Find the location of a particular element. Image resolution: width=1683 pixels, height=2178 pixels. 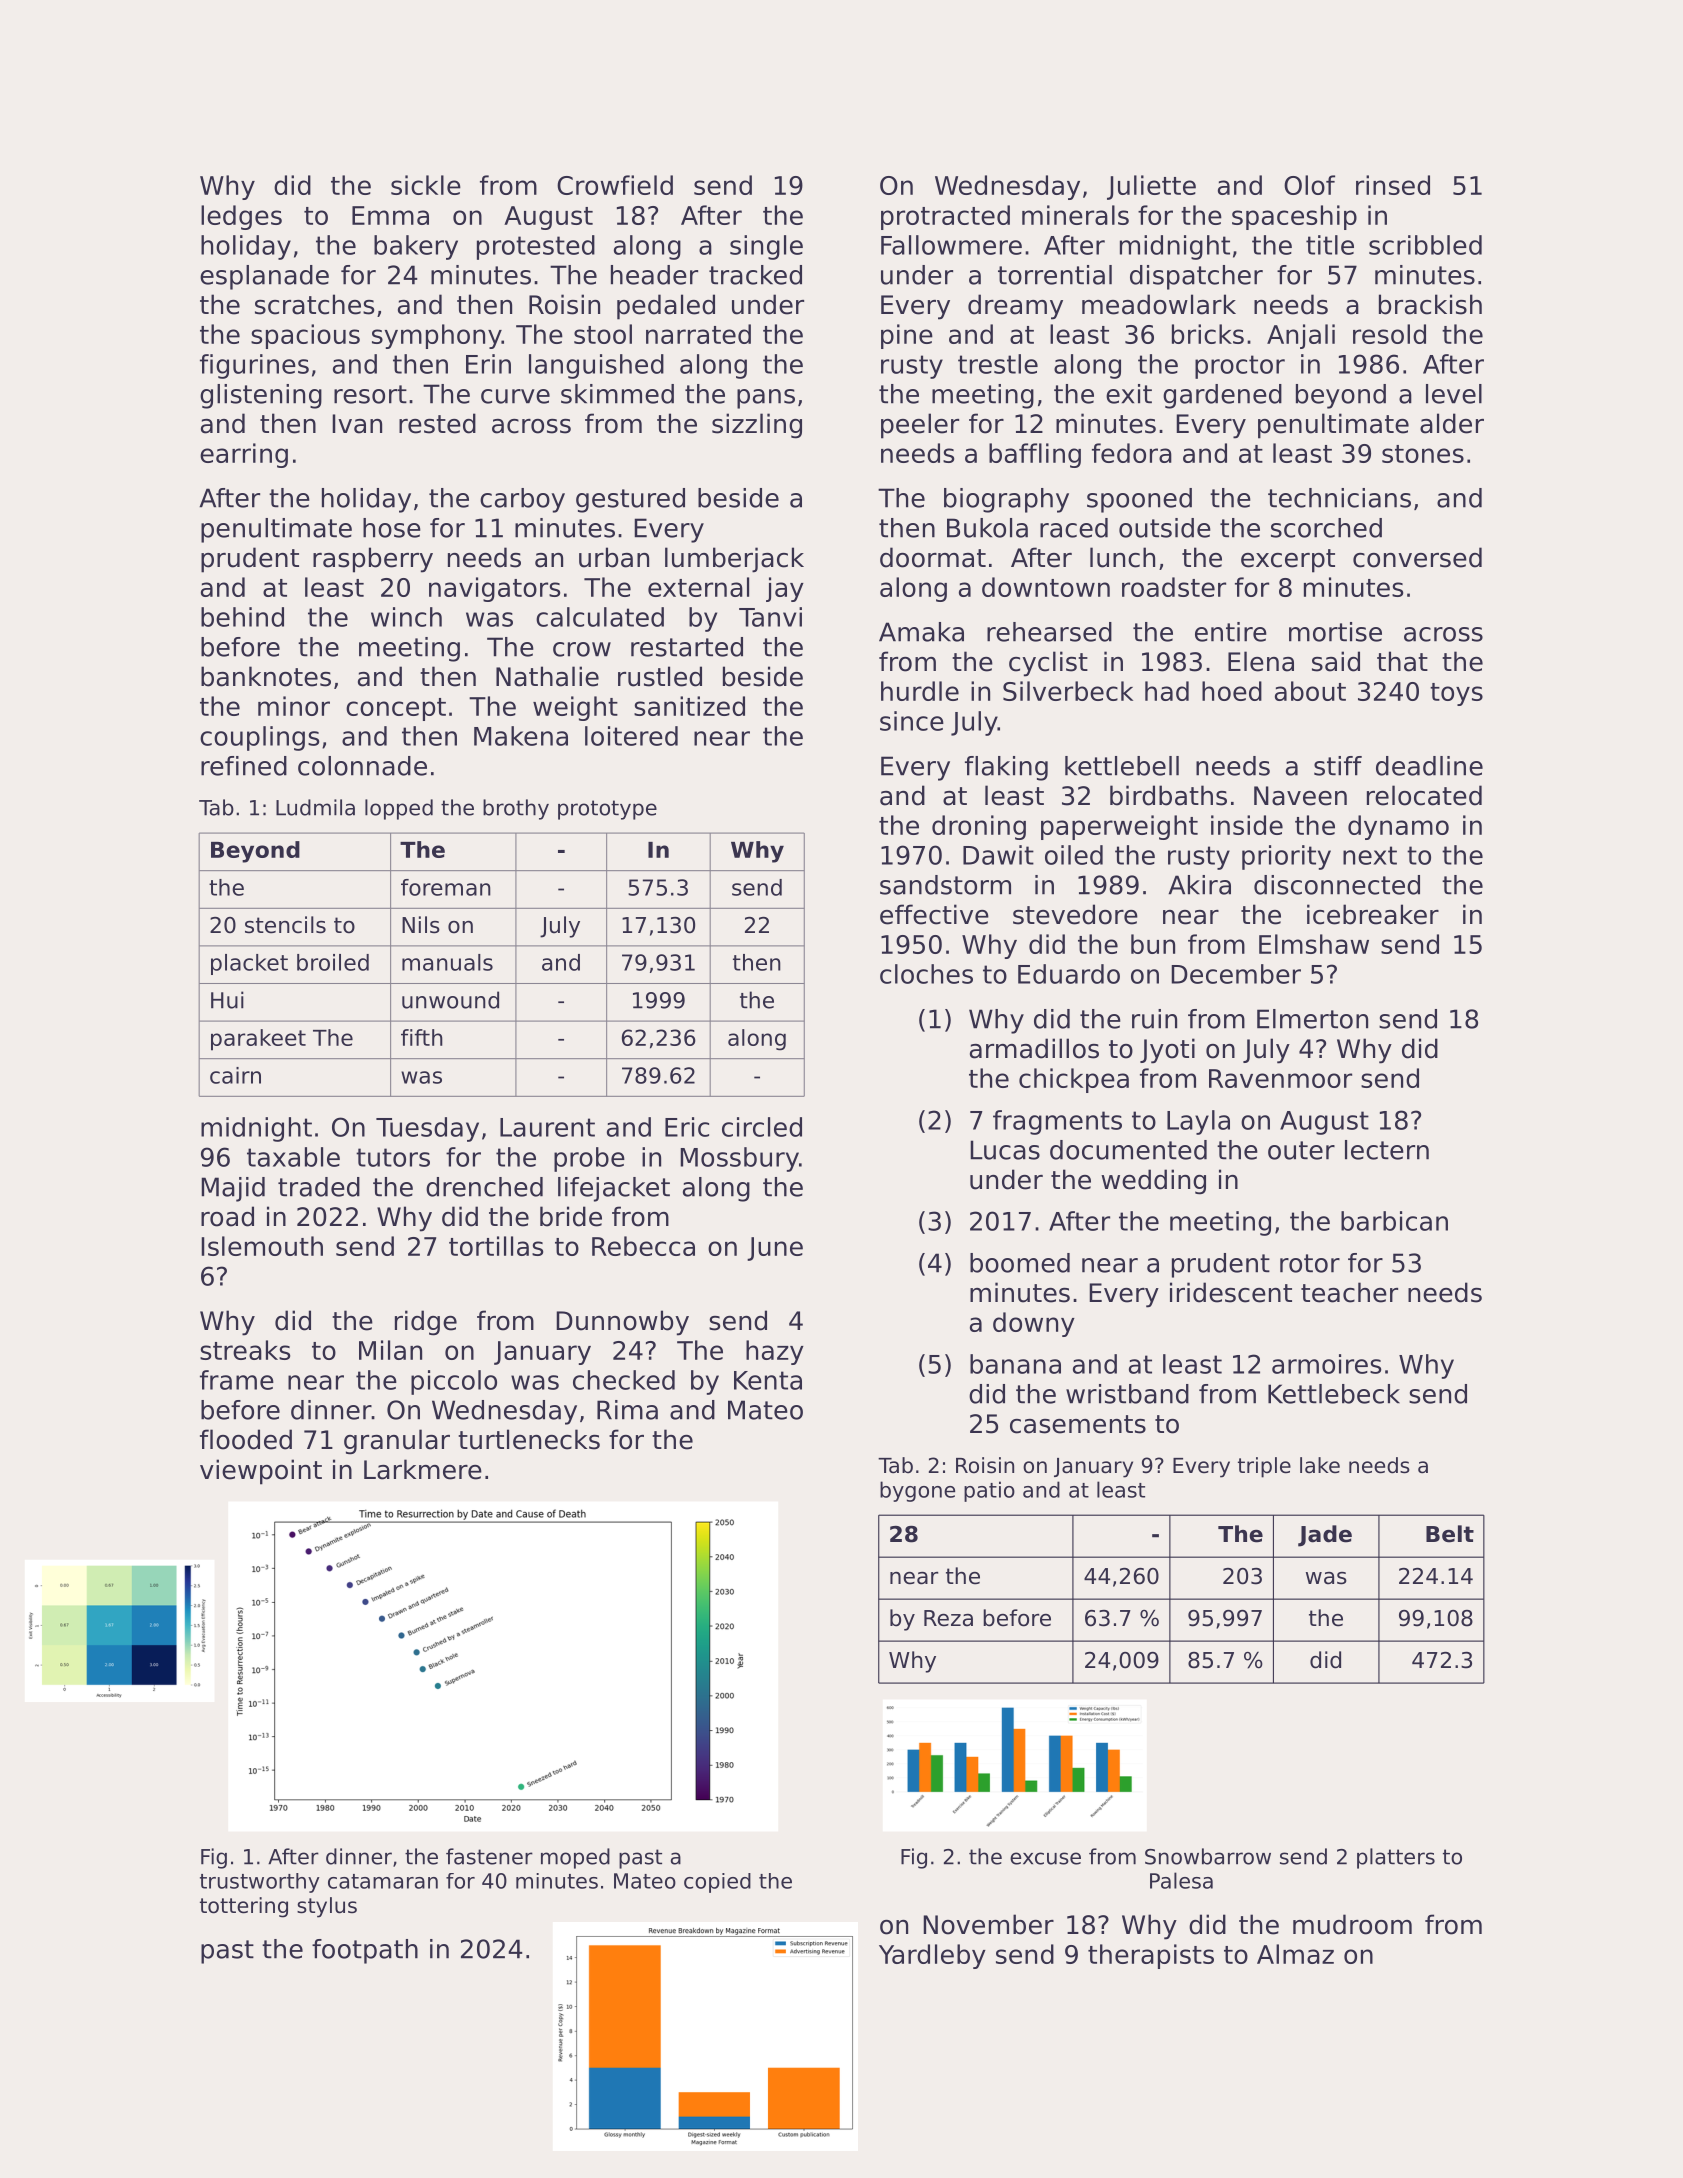

Elmerton is located at coordinates (1312, 1019).
